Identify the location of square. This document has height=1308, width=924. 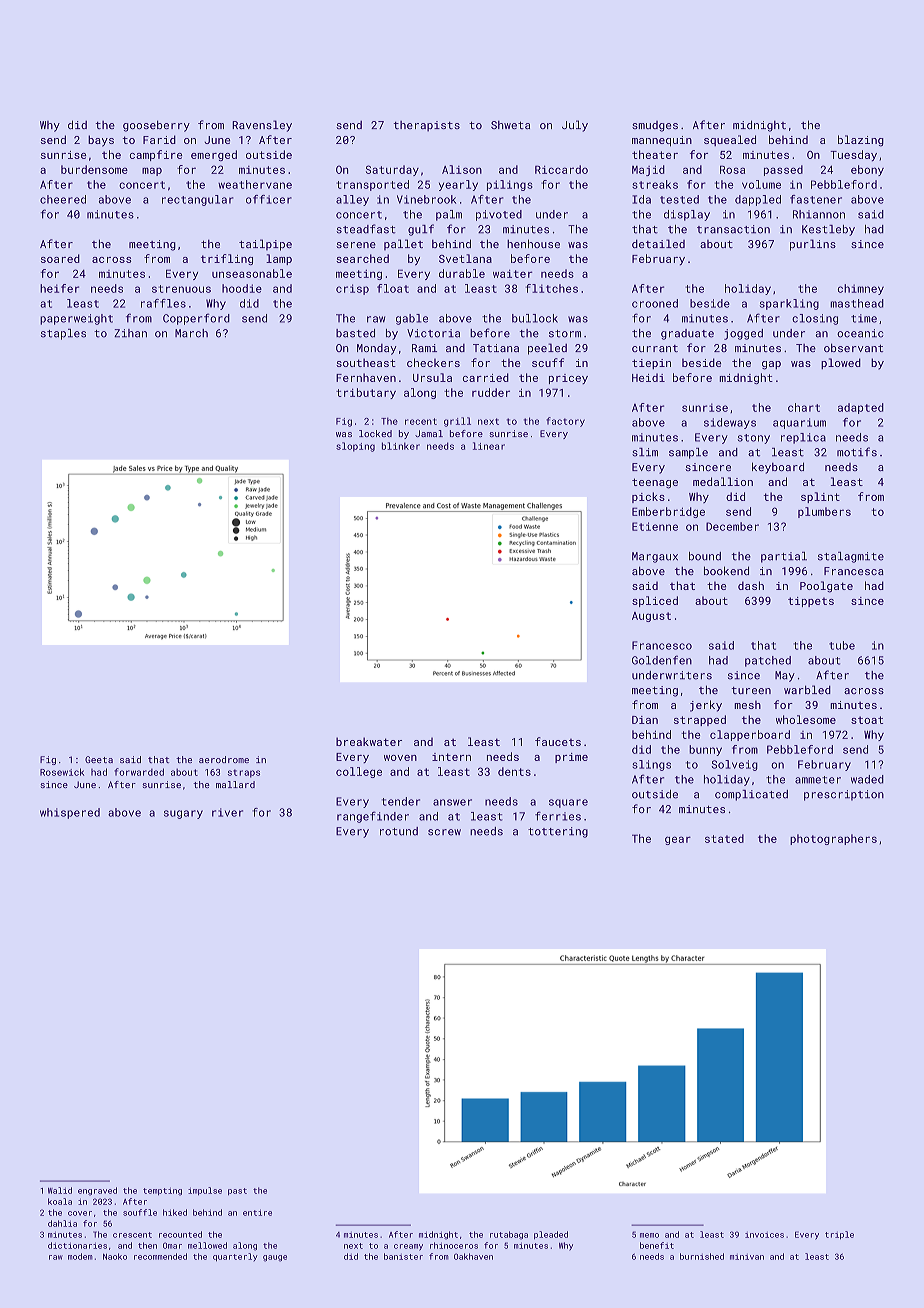
(568, 803).
